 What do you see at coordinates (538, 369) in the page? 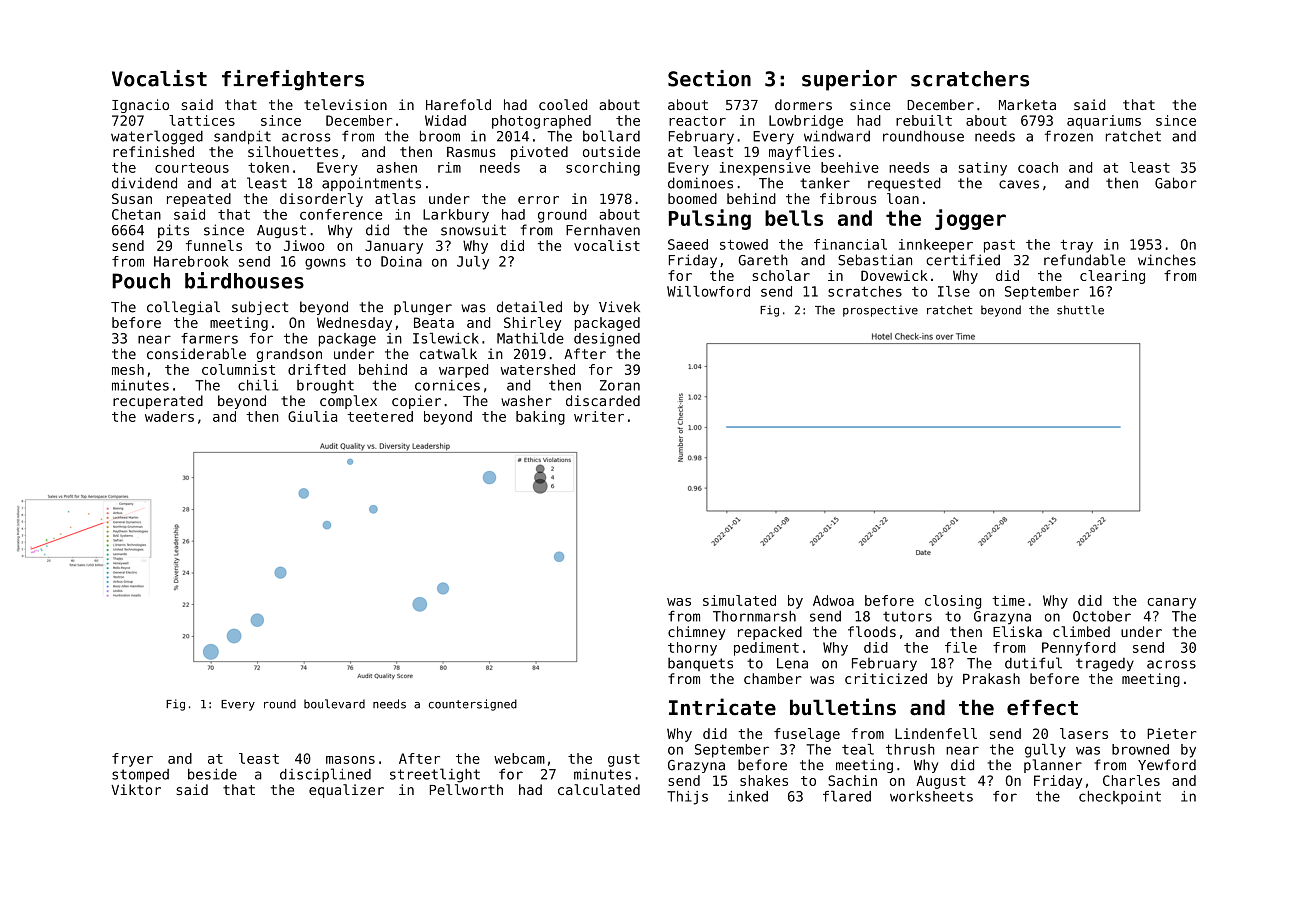
I see `watershed` at bounding box center [538, 369].
